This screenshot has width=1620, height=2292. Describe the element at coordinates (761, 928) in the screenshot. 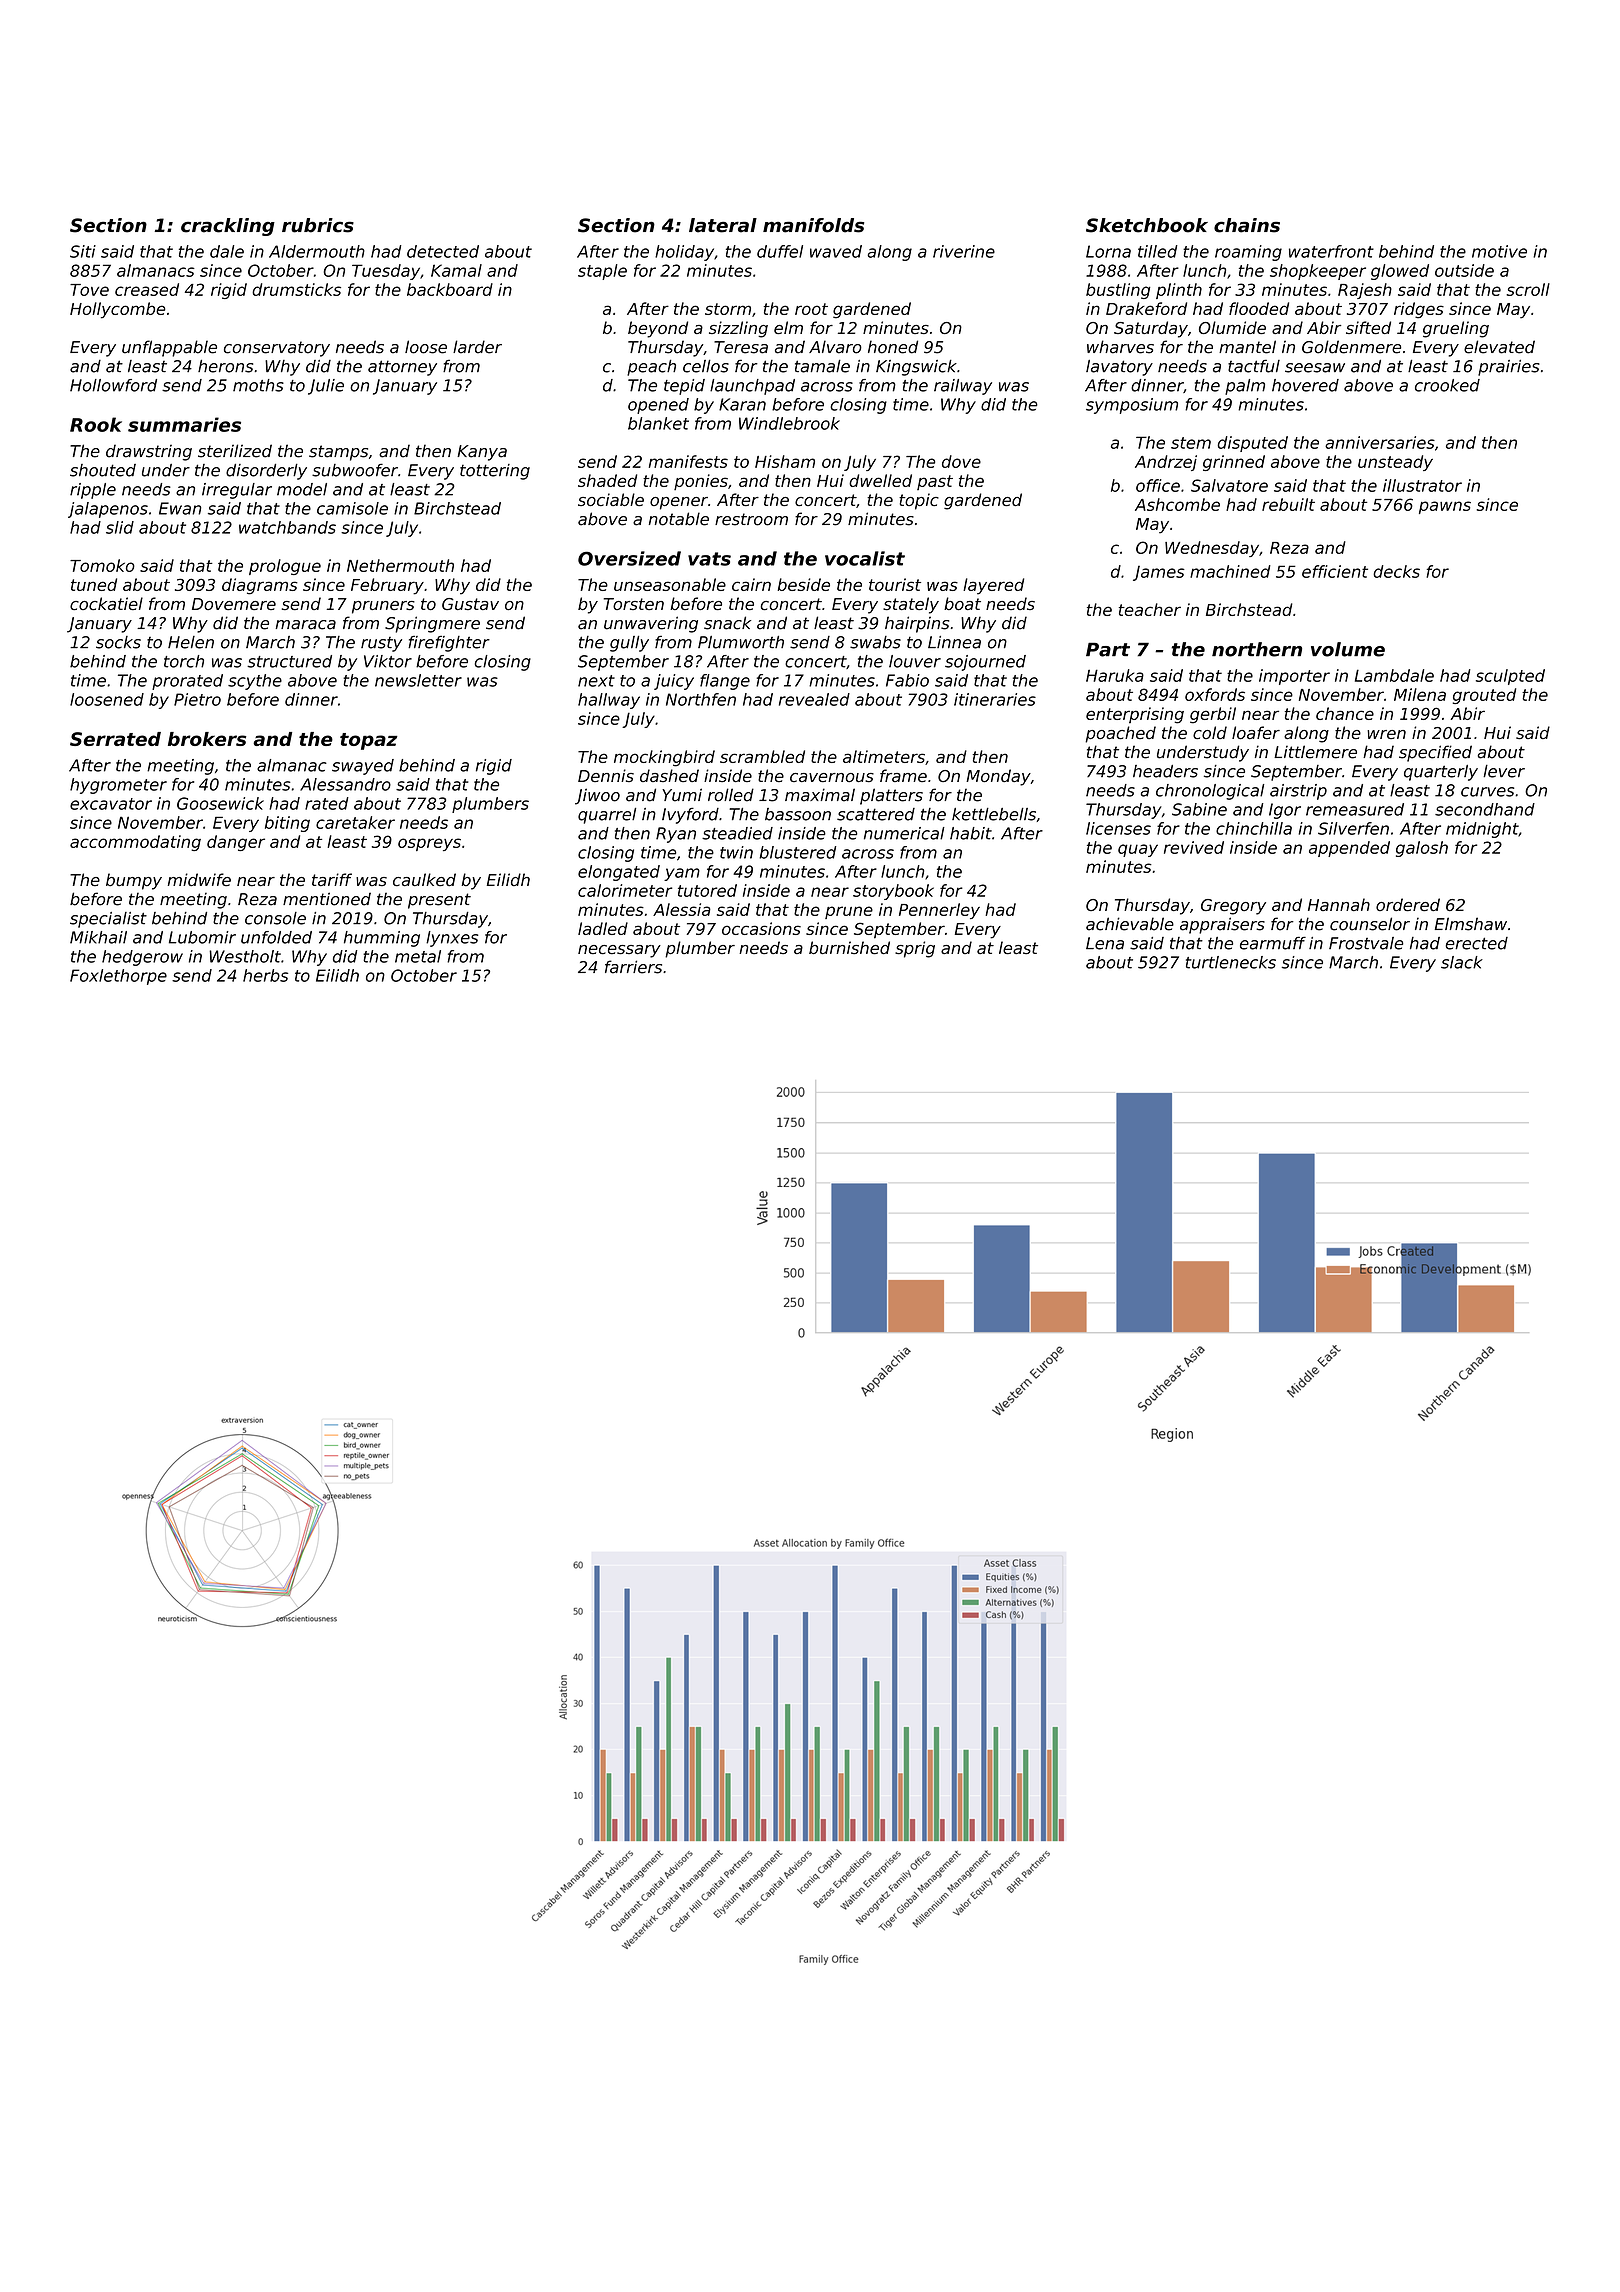

I see `occasions` at that location.
